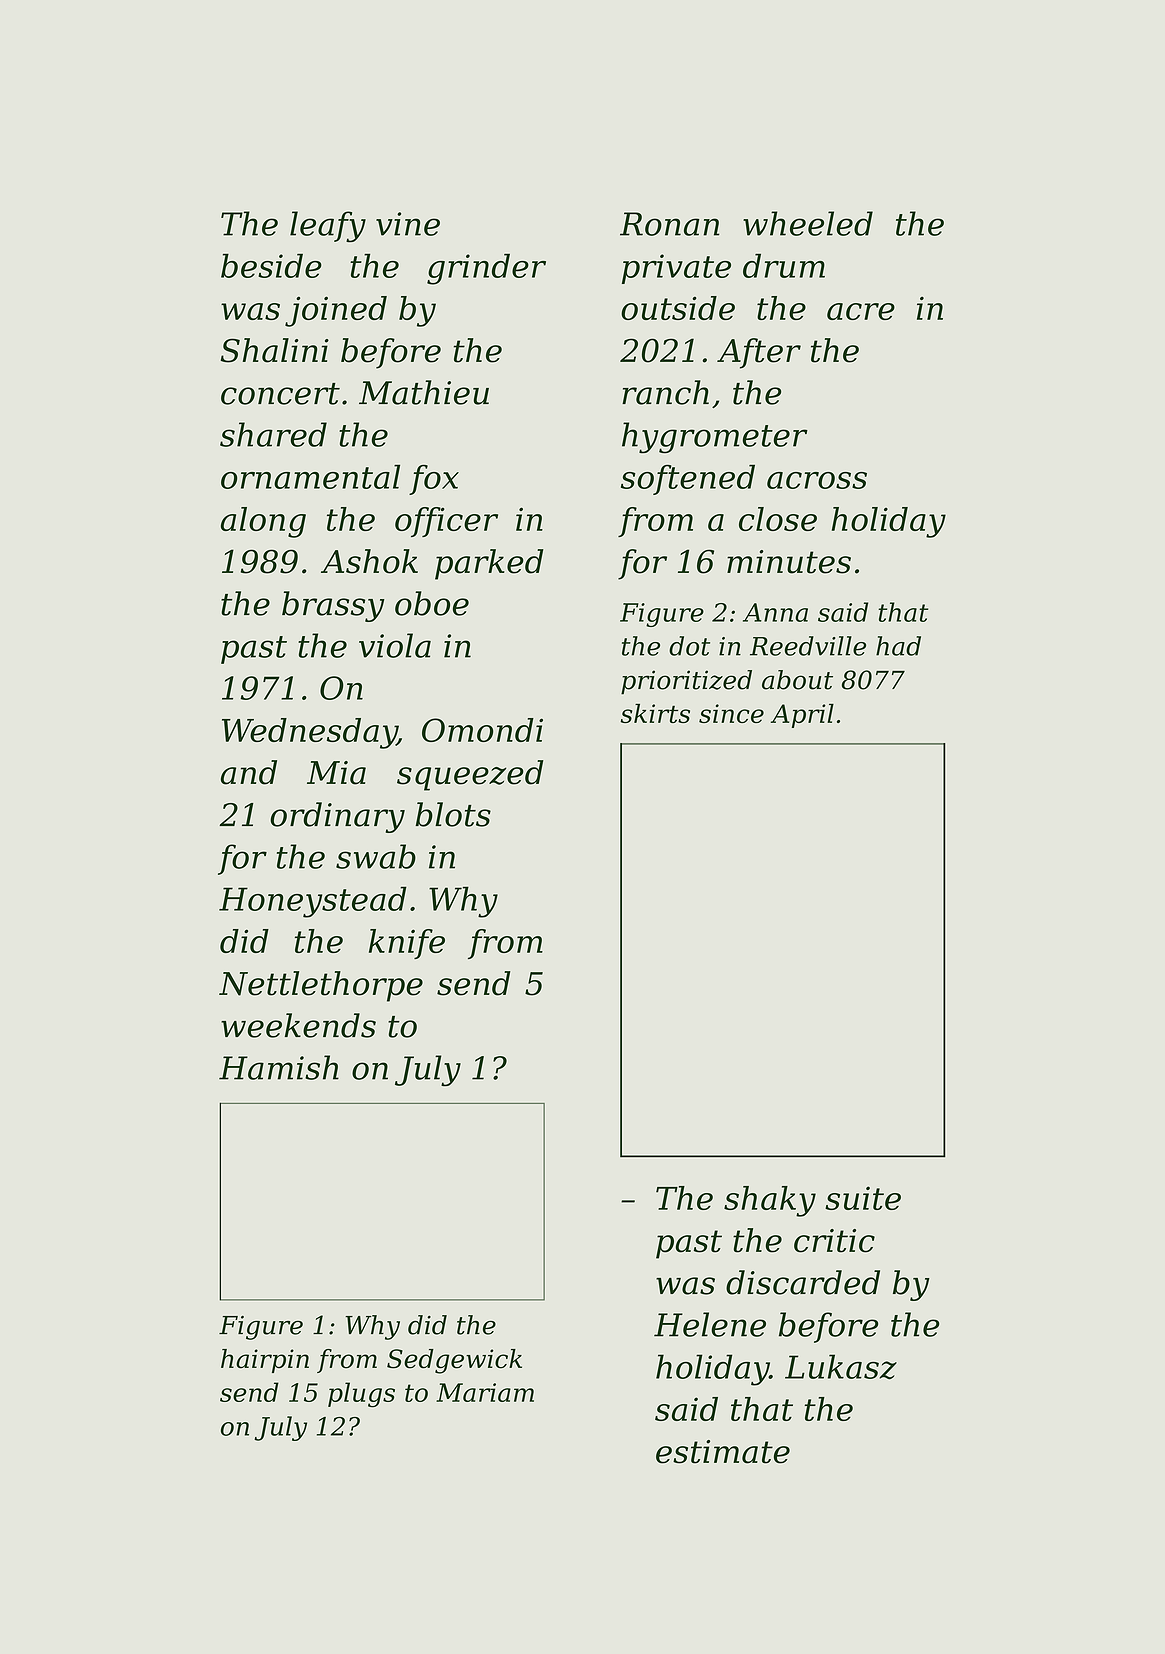  What do you see at coordinates (863, 1198) in the page?
I see `suite` at bounding box center [863, 1198].
